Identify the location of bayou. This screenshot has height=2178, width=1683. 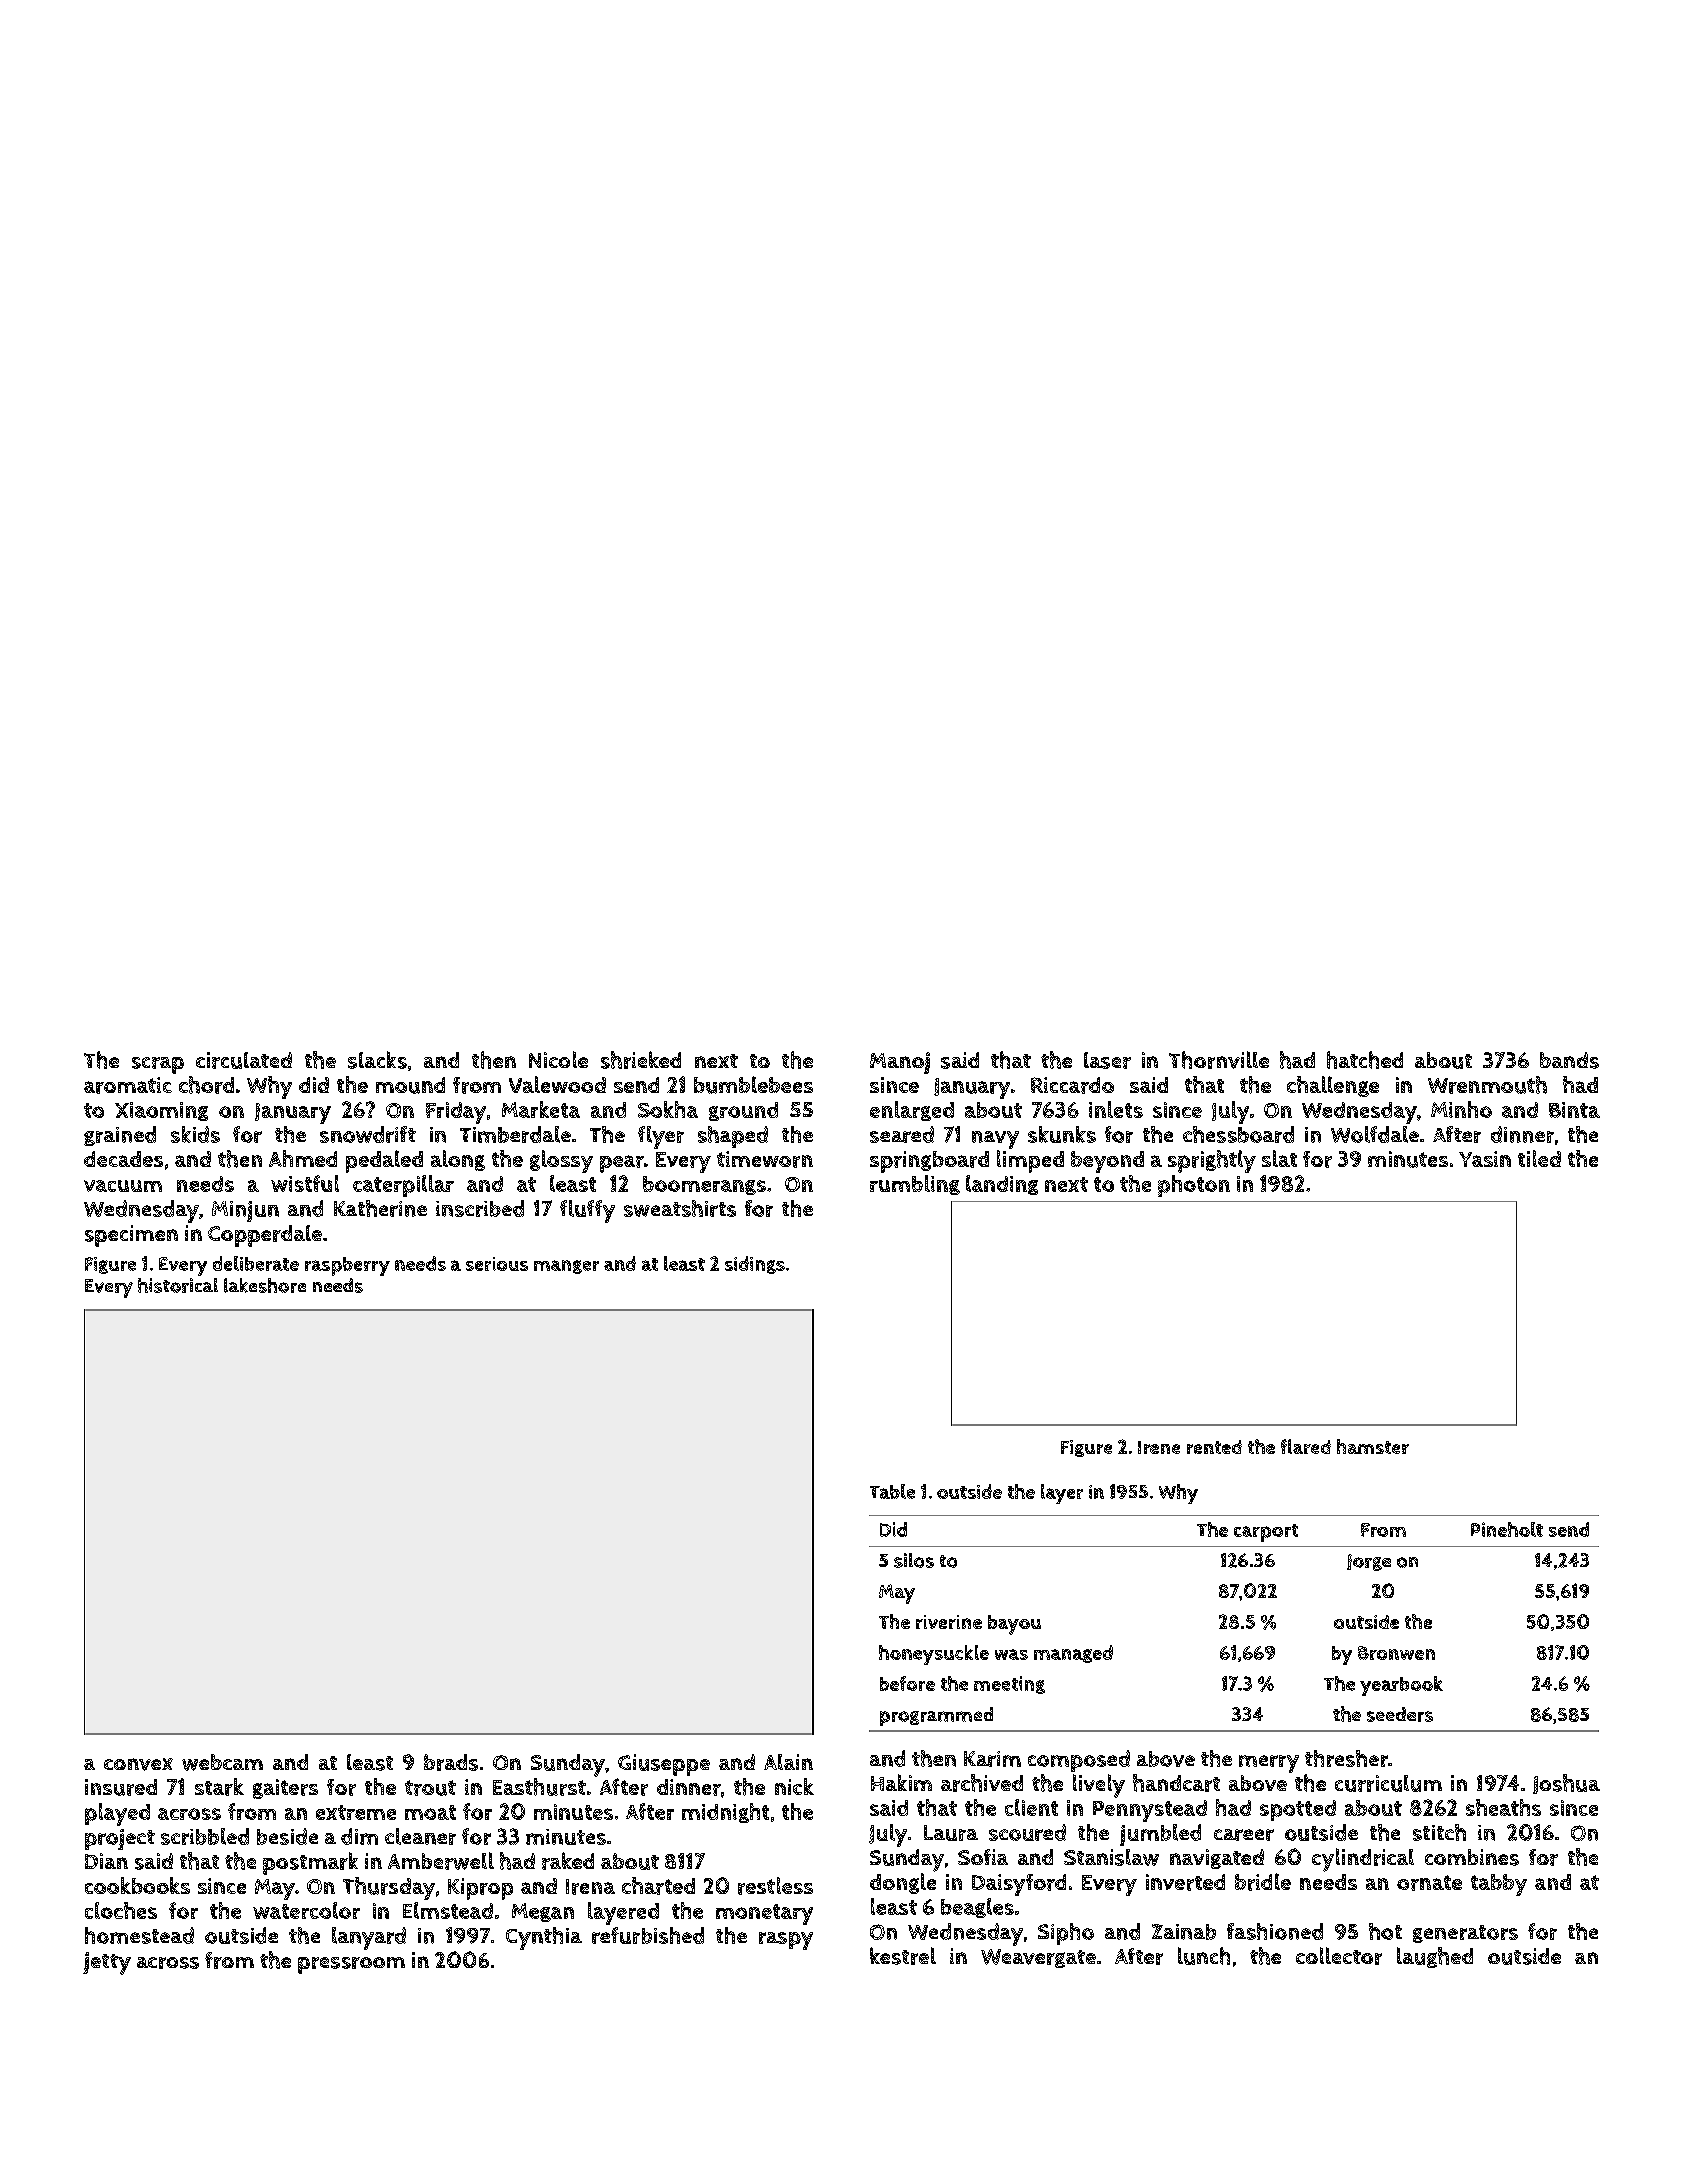
(1014, 1625).
